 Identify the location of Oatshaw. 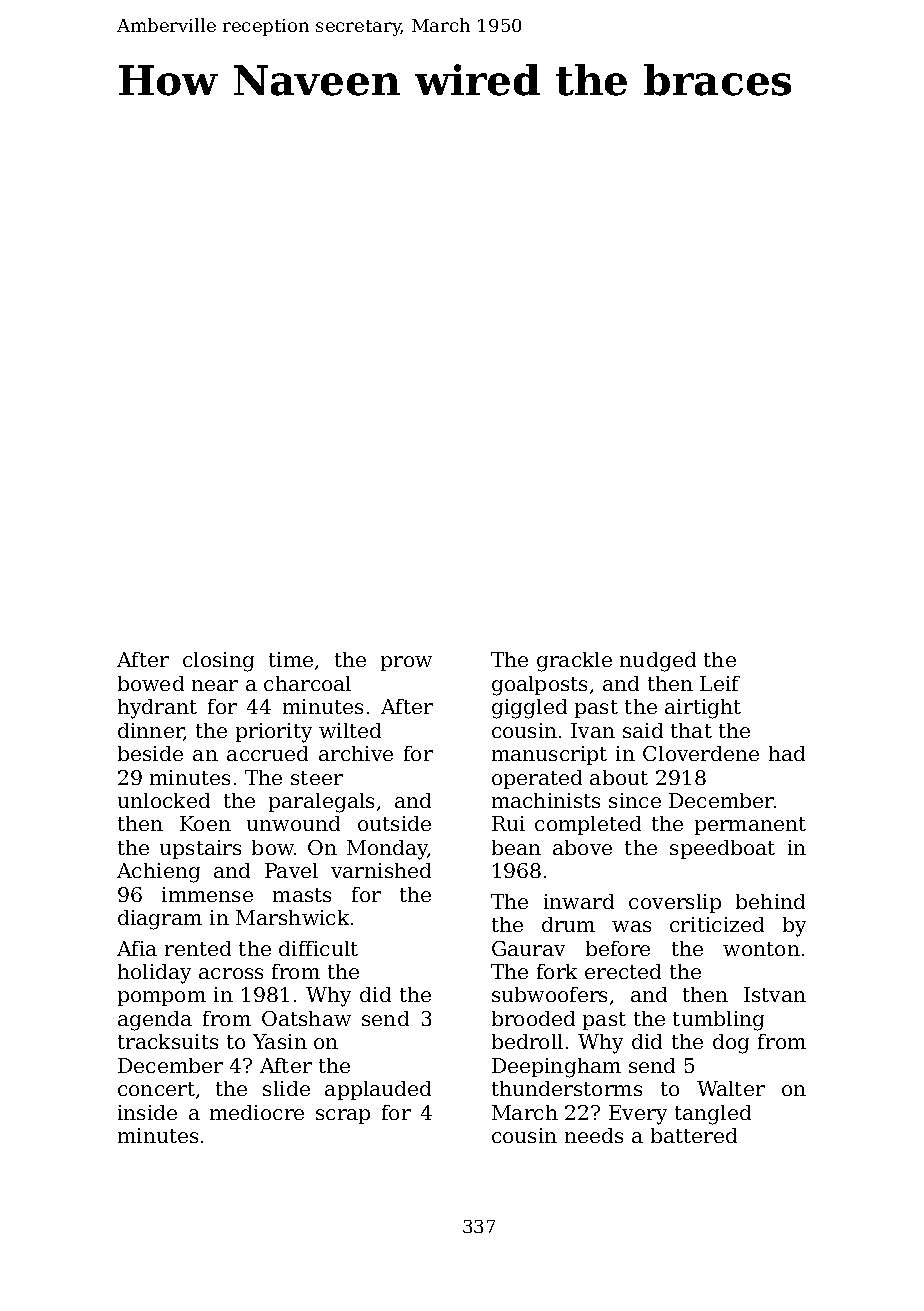
(306, 1018).
